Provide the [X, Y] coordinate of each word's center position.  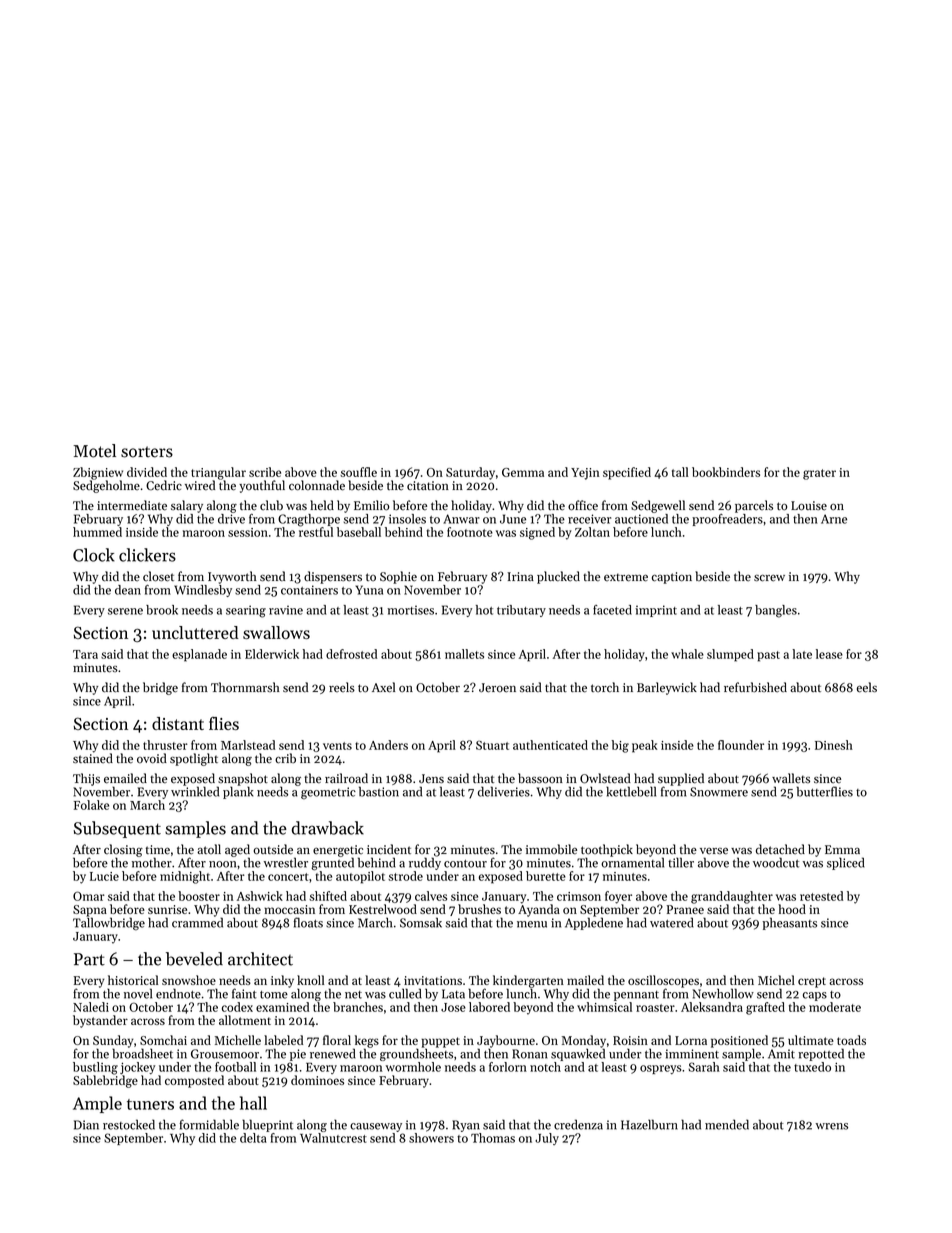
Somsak [421, 922]
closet [158, 576]
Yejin [585, 474]
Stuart [492, 745]
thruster [165, 745]
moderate [835, 1007]
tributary [521, 611]
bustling [95, 1068]
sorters [147, 452]
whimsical [604, 1007]
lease [829, 654]
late [802, 654]
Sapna [90, 911]
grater [819, 474]
